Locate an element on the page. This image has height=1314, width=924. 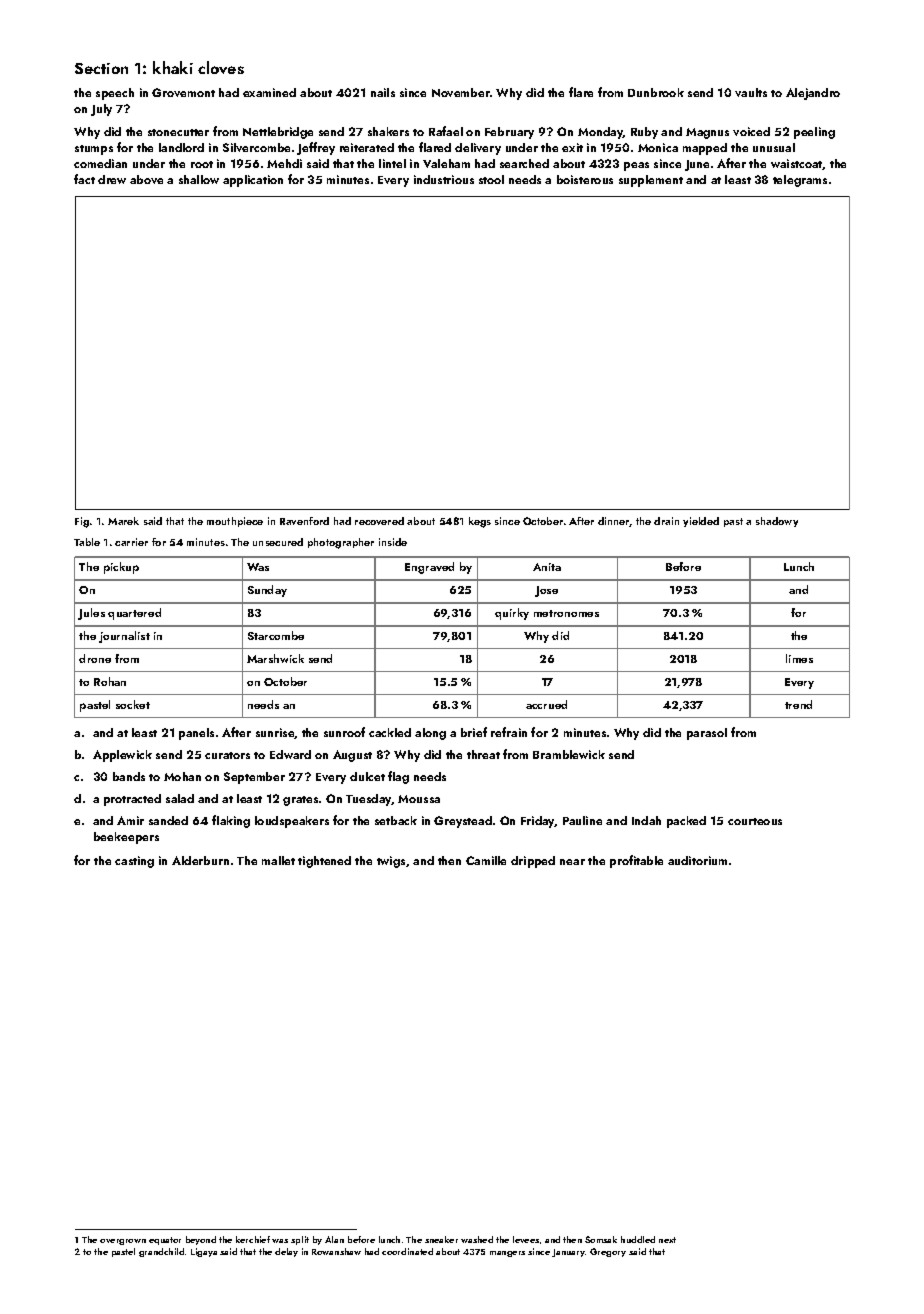
courteous is located at coordinates (755, 821).
